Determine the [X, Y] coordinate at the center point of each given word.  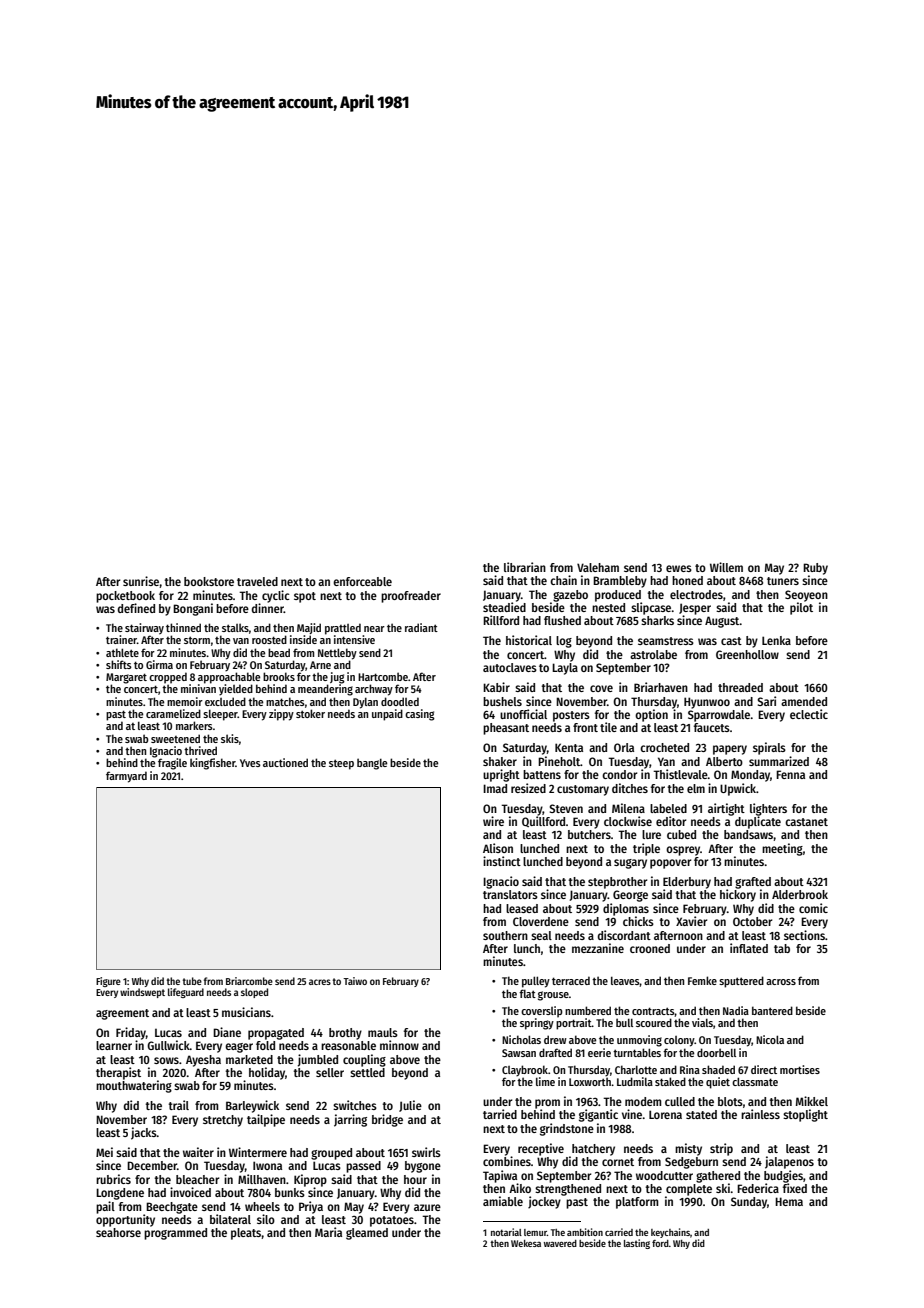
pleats [246, 1234]
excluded [225, 701]
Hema [789, 1201]
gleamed [367, 1234]
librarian [525, 567]
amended [804, 701]
